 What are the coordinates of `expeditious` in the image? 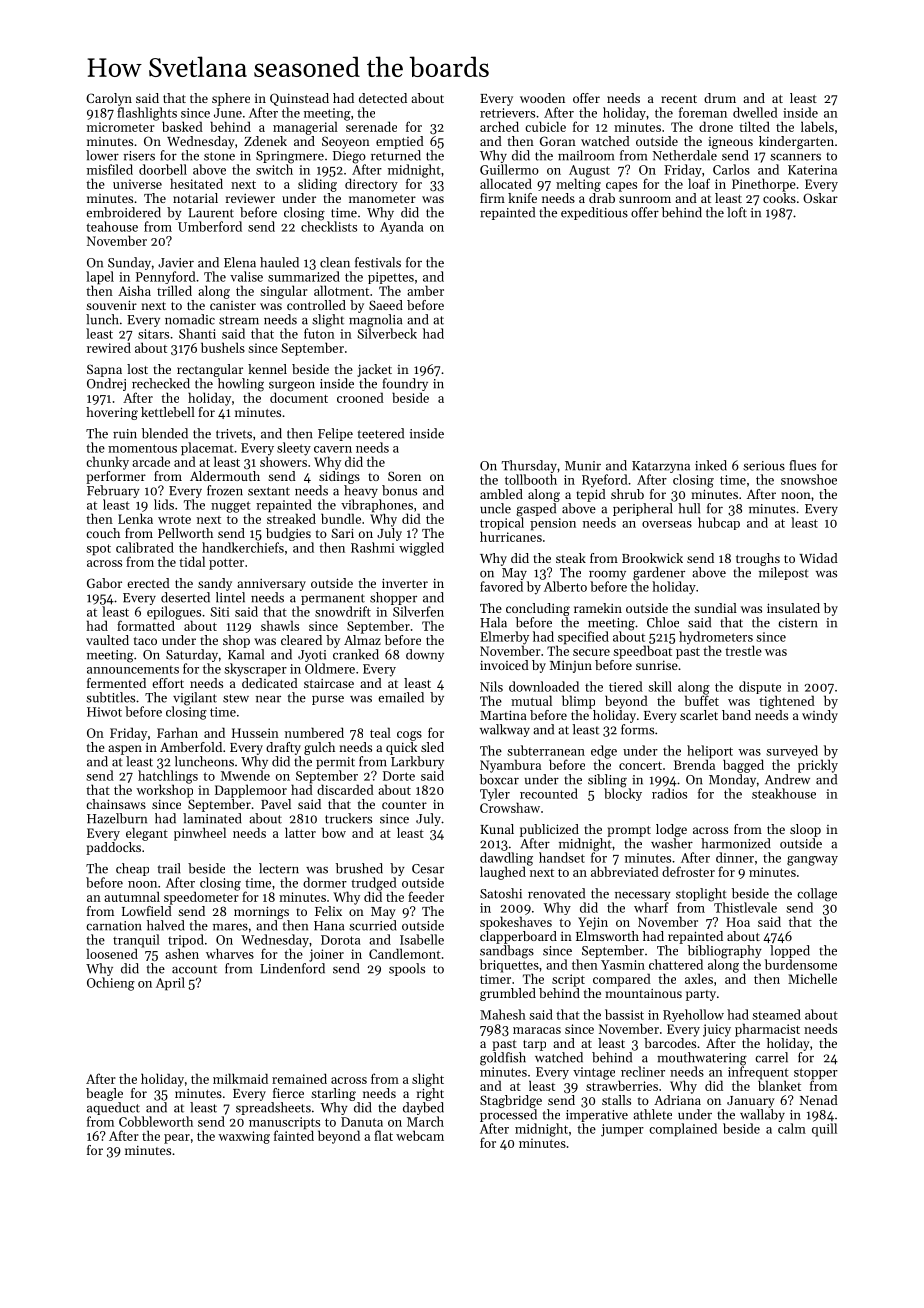 It's located at (594, 213).
